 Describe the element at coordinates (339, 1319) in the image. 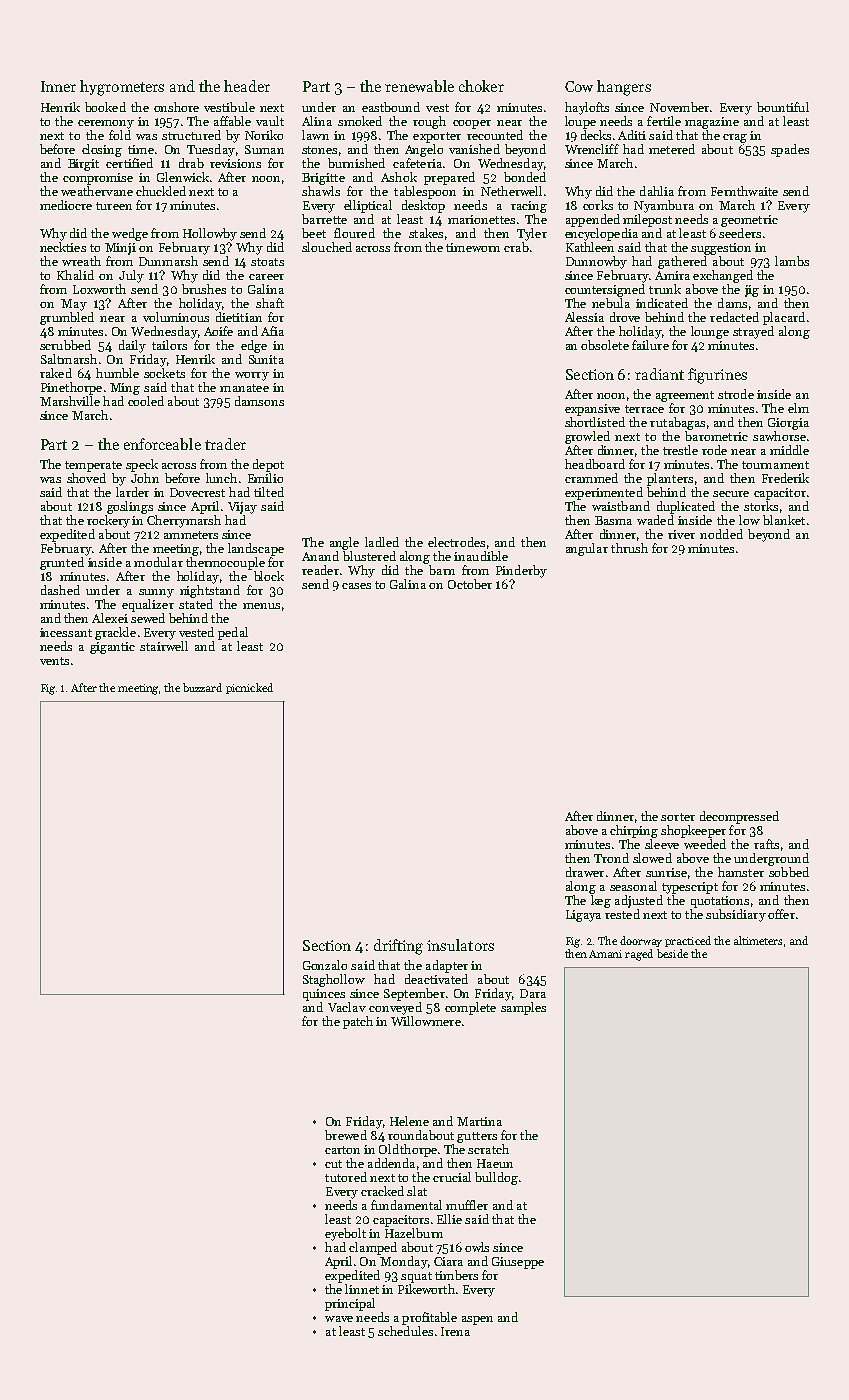

I see `wave` at that location.
